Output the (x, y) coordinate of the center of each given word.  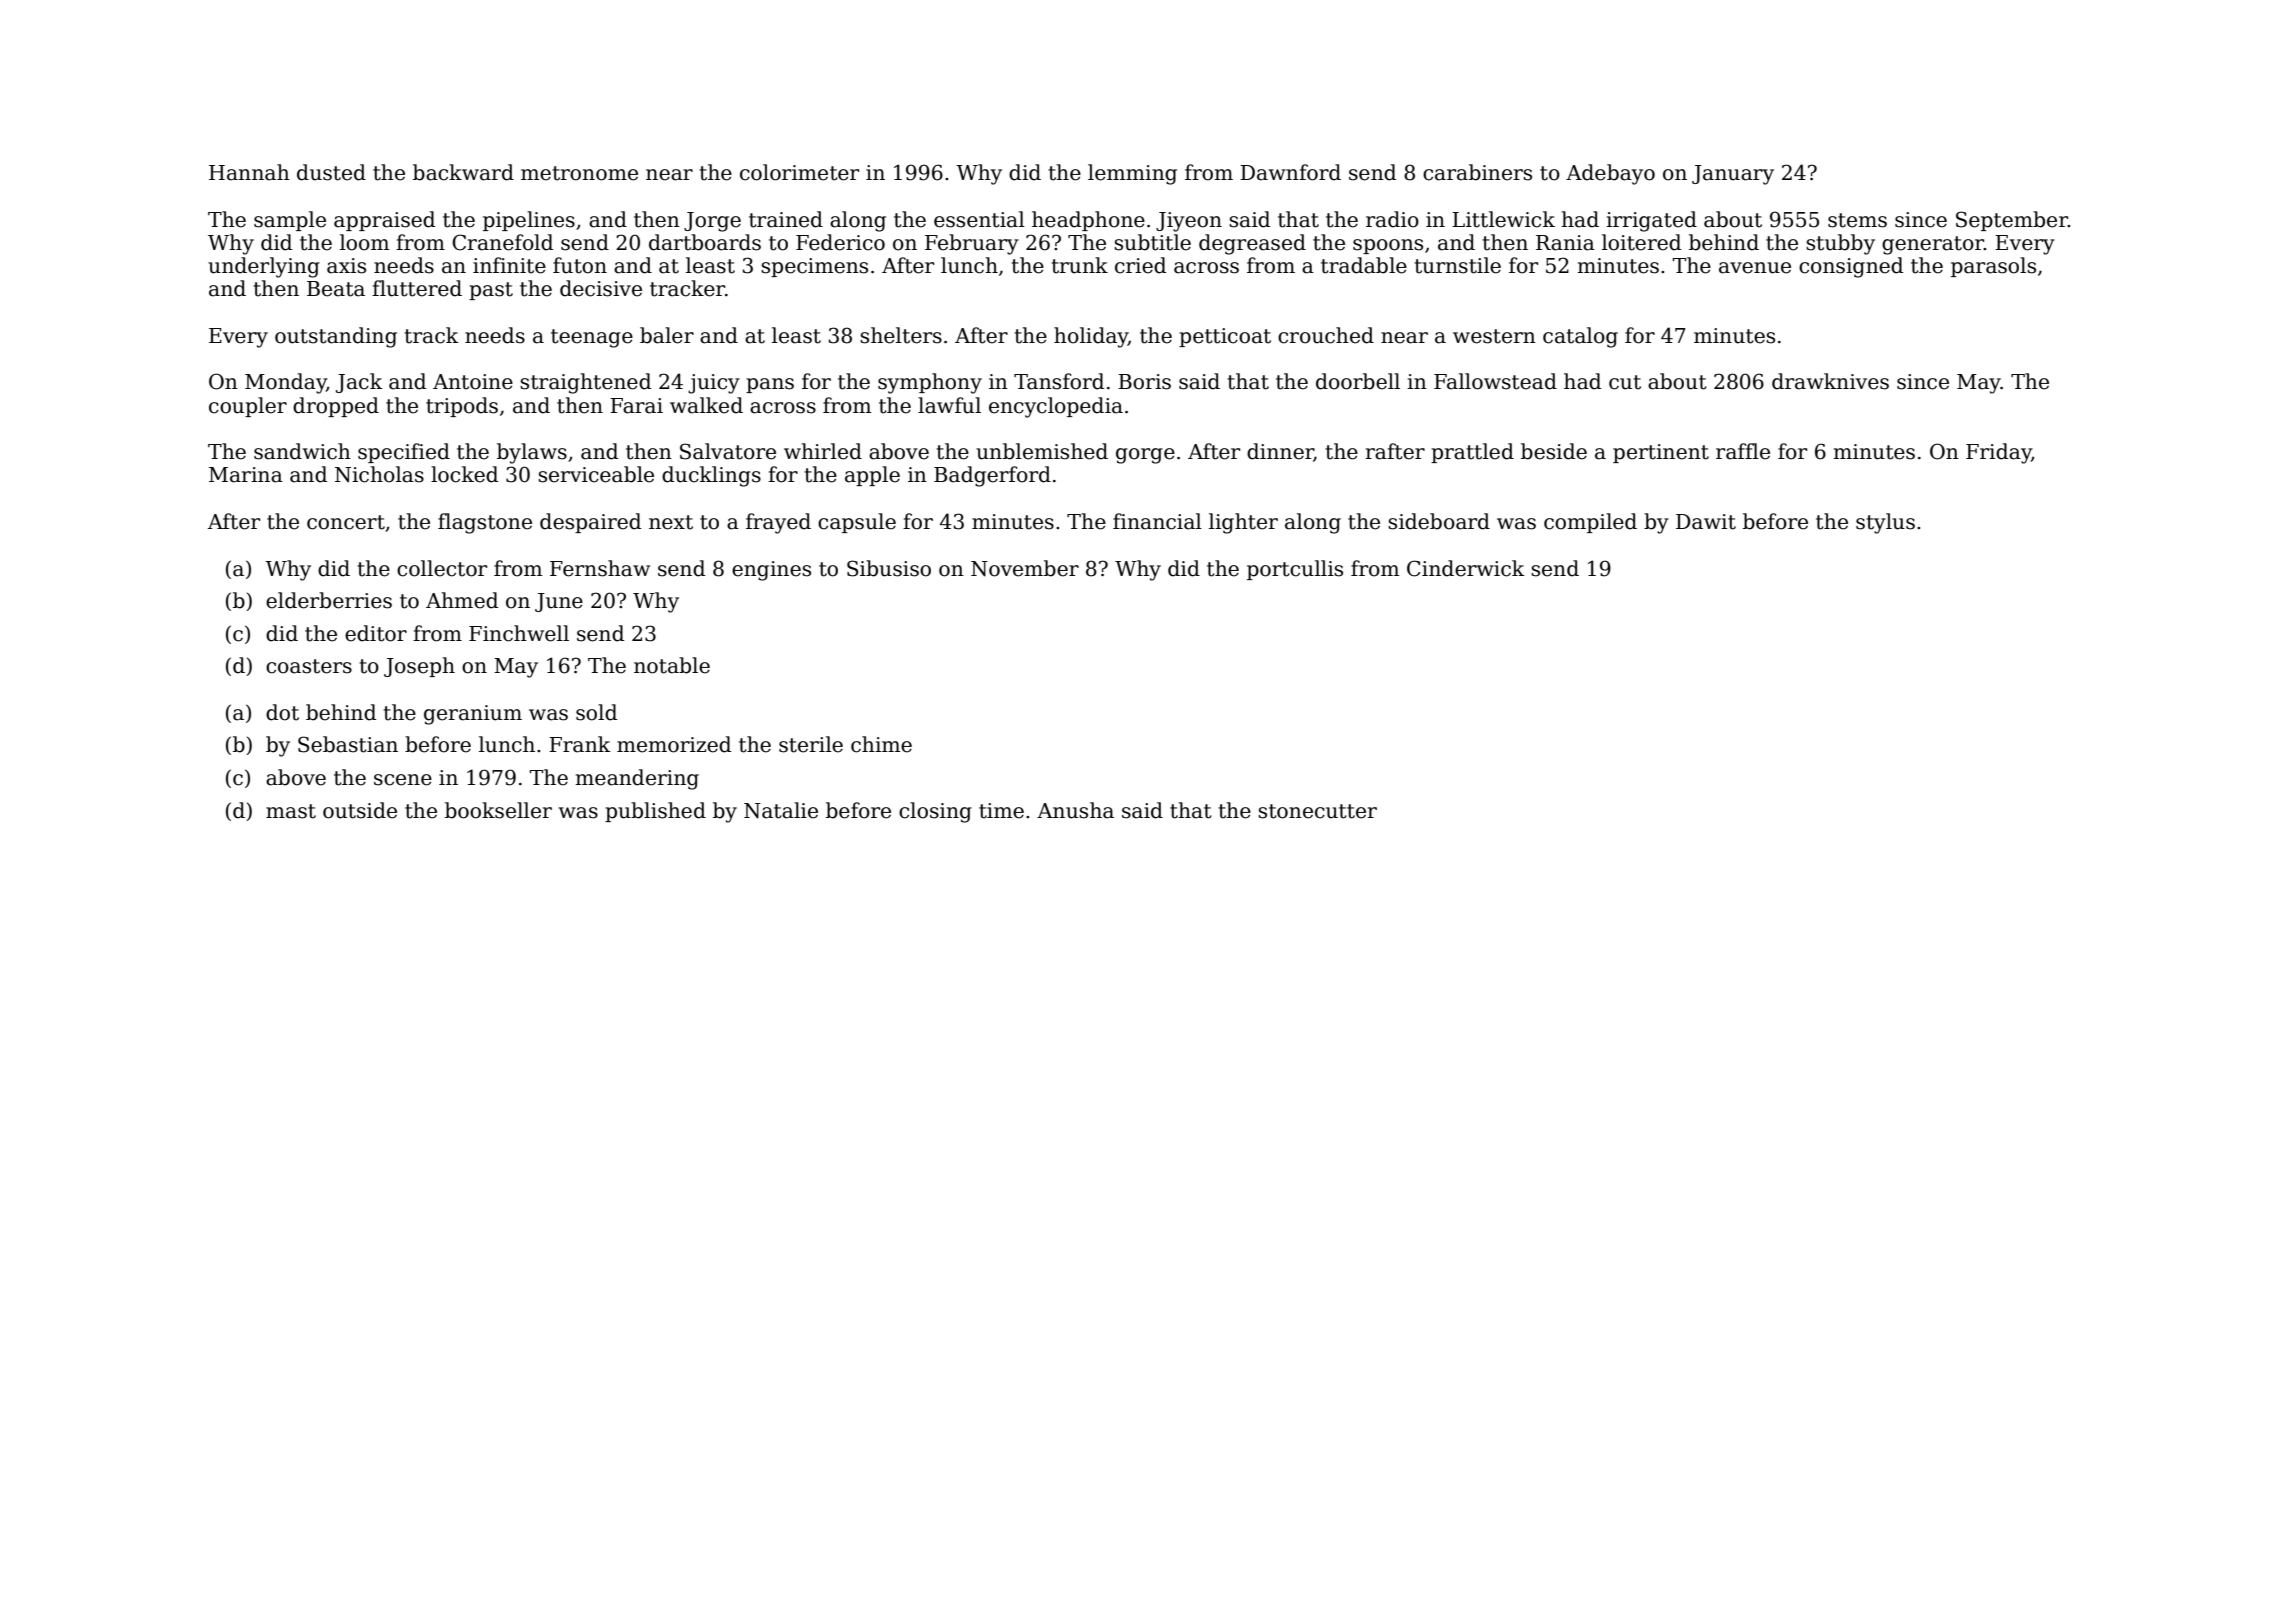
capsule (857, 523)
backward (463, 172)
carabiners (1477, 172)
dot (282, 712)
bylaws (532, 453)
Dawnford (1290, 172)
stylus (1885, 523)
